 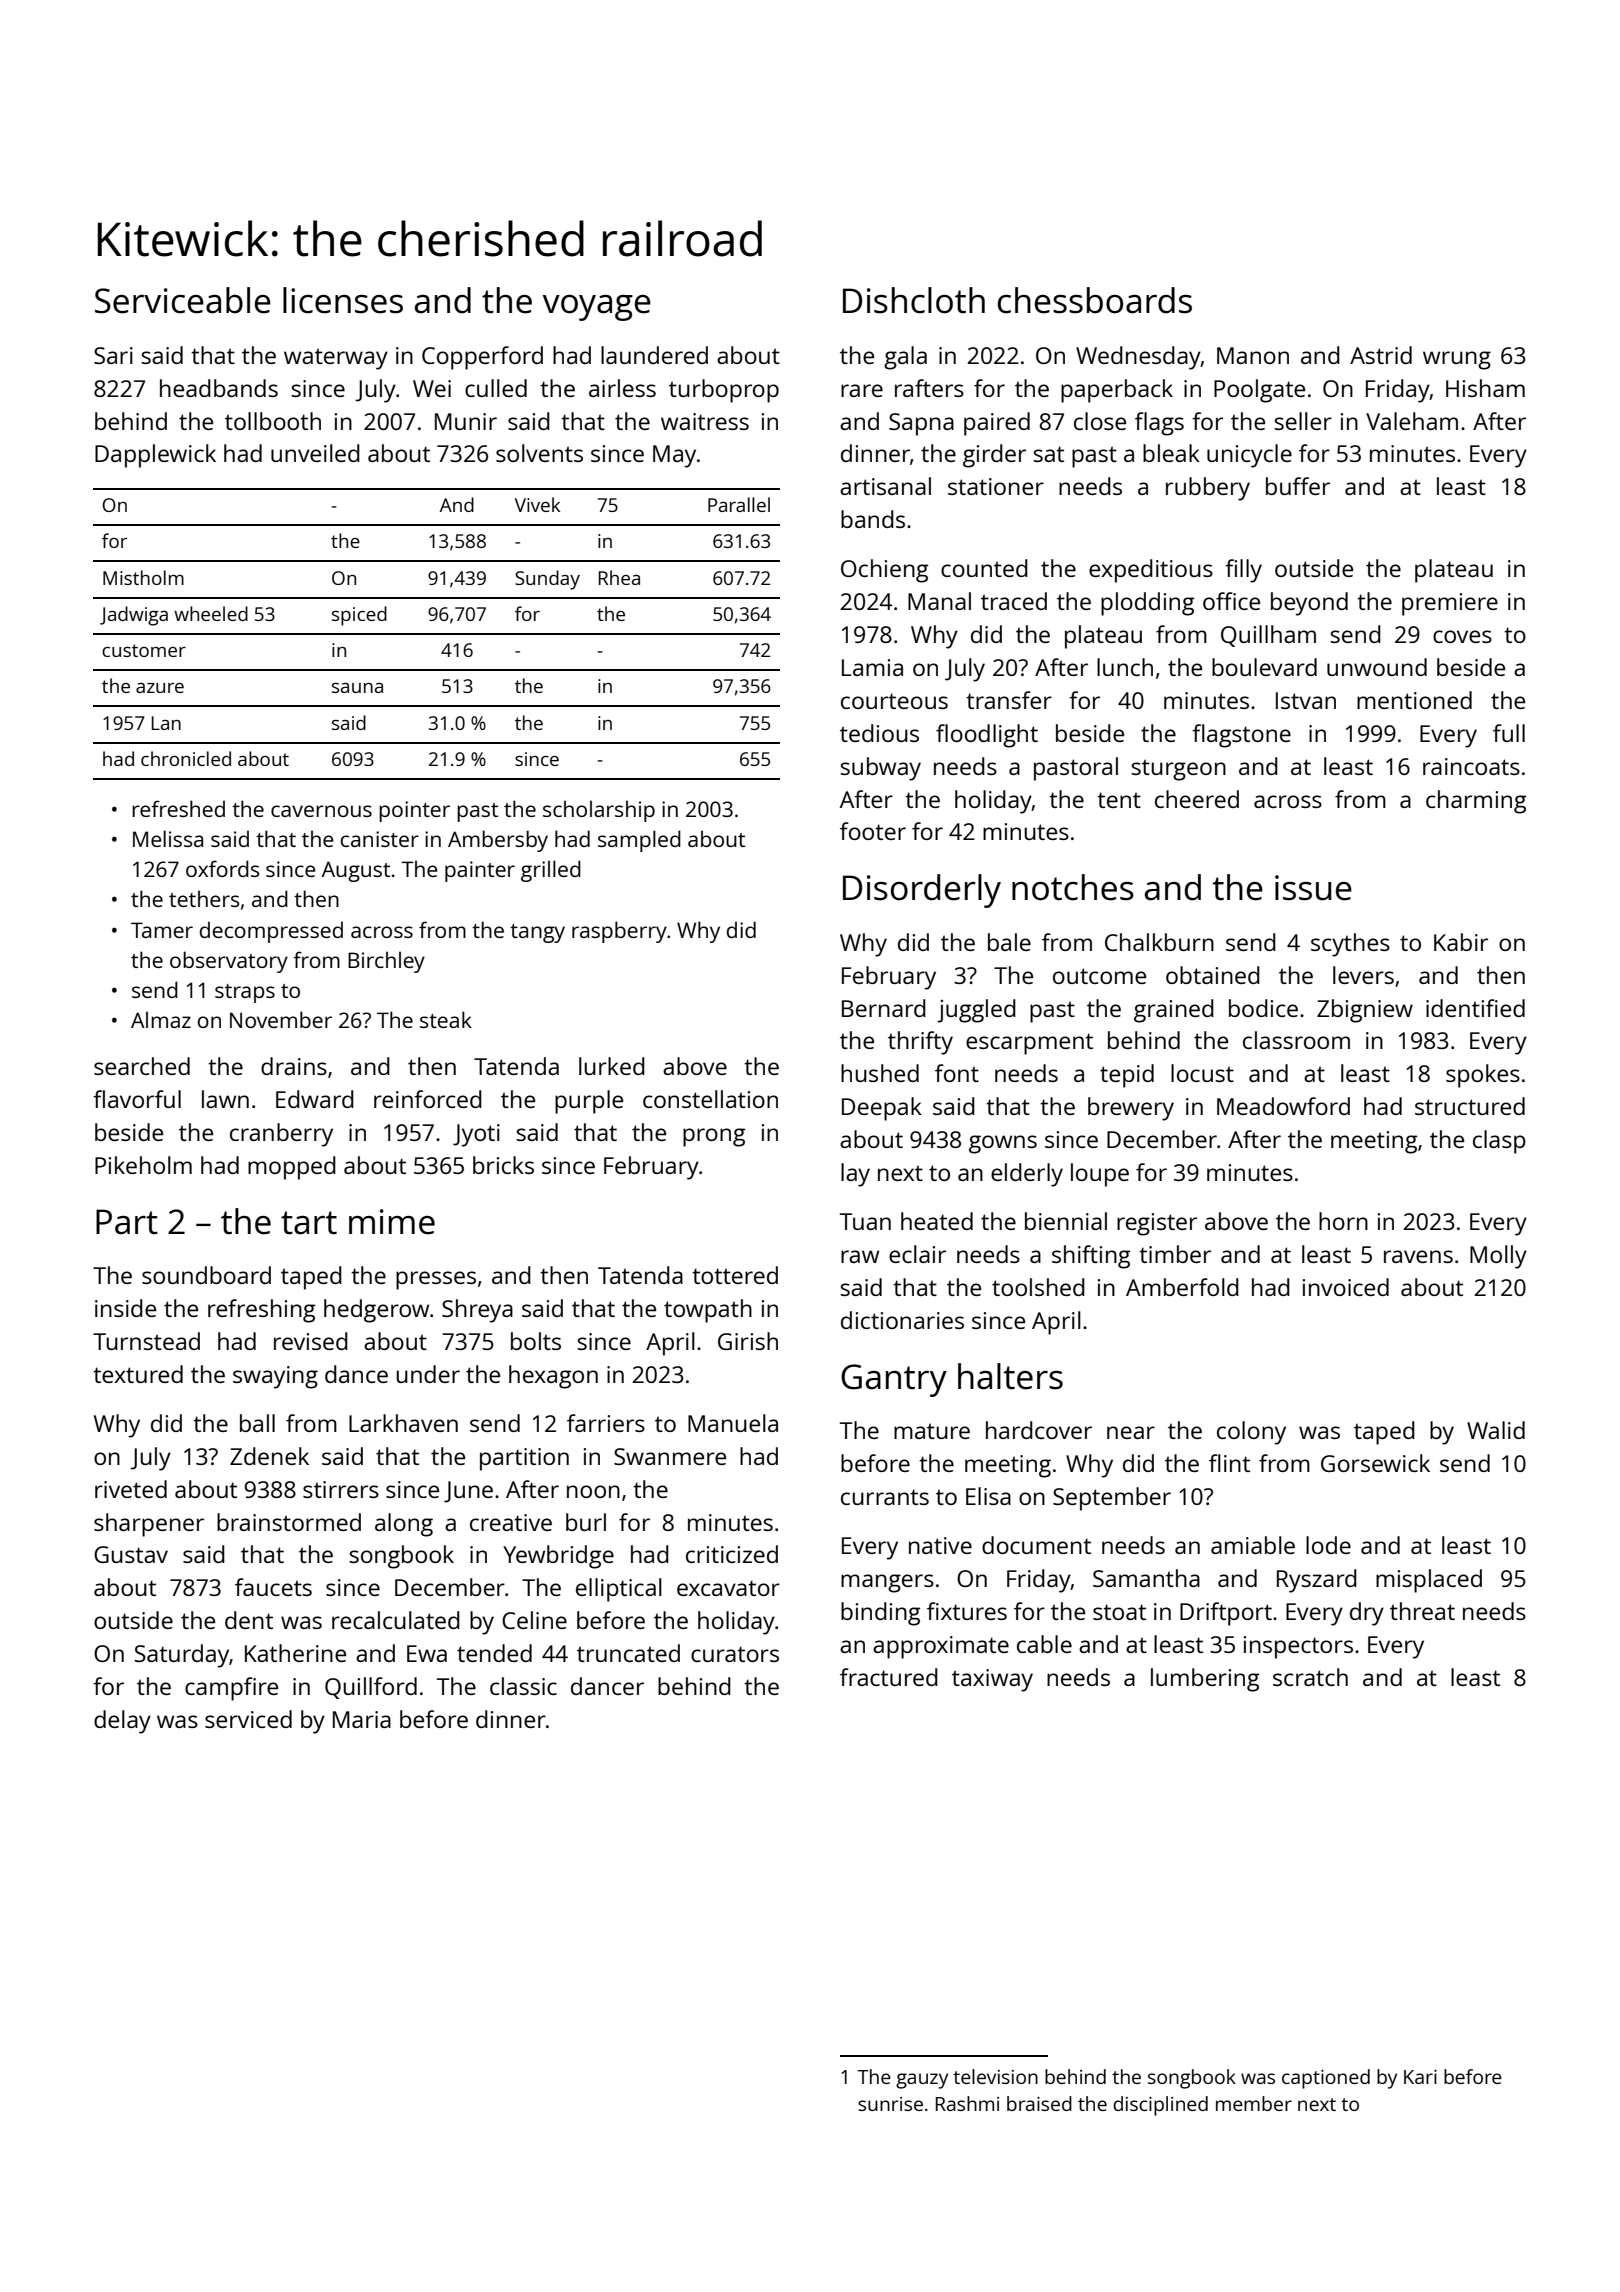 I want to click on Yewbridge, so click(x=558, y=1557).
